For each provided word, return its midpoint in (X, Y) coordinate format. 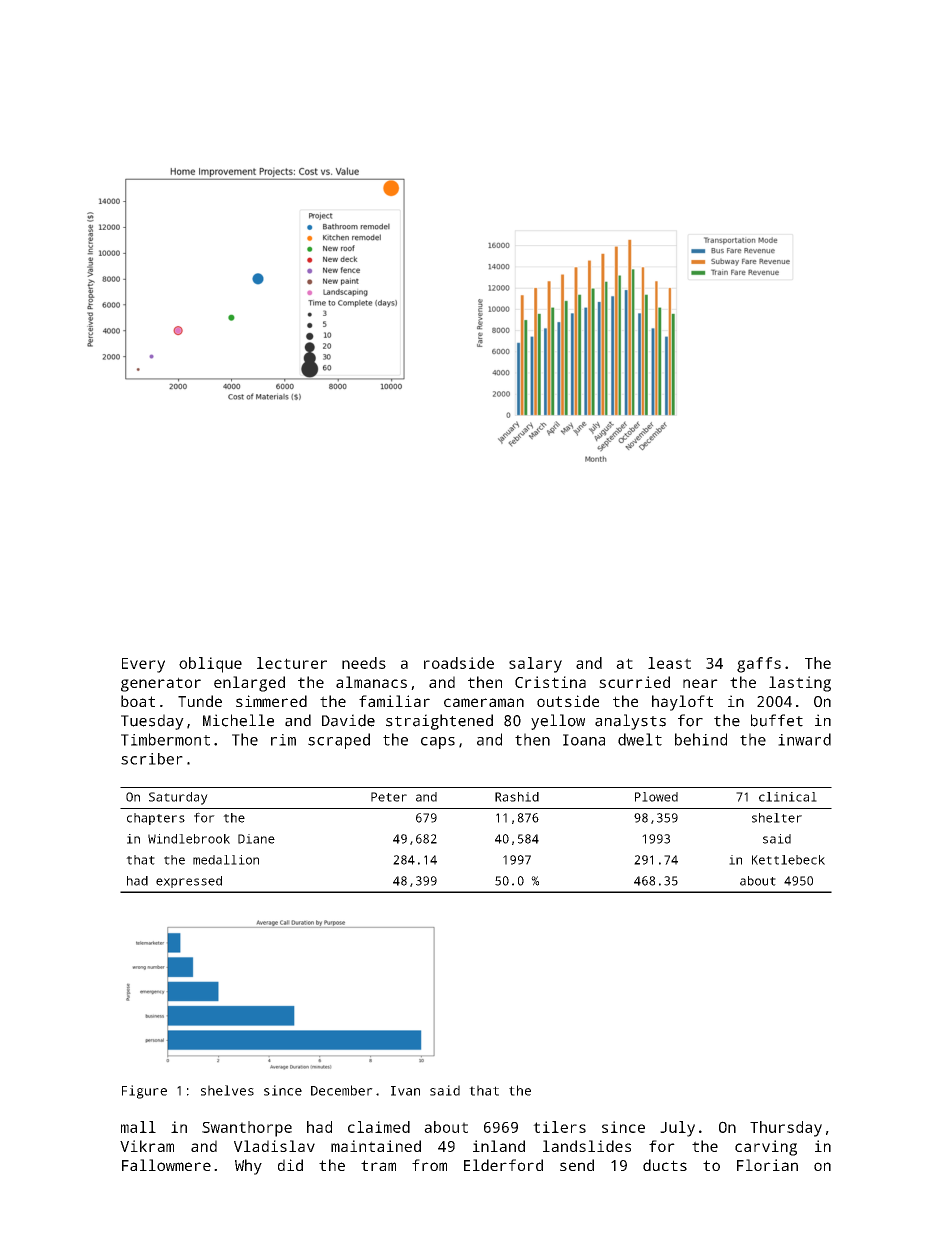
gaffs (759, 665)
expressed (189, 882)
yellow (558, 722)
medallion (226, 860)
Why (248, 1167)
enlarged (249, 684)
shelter (777, 818)
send (577, 1165)
